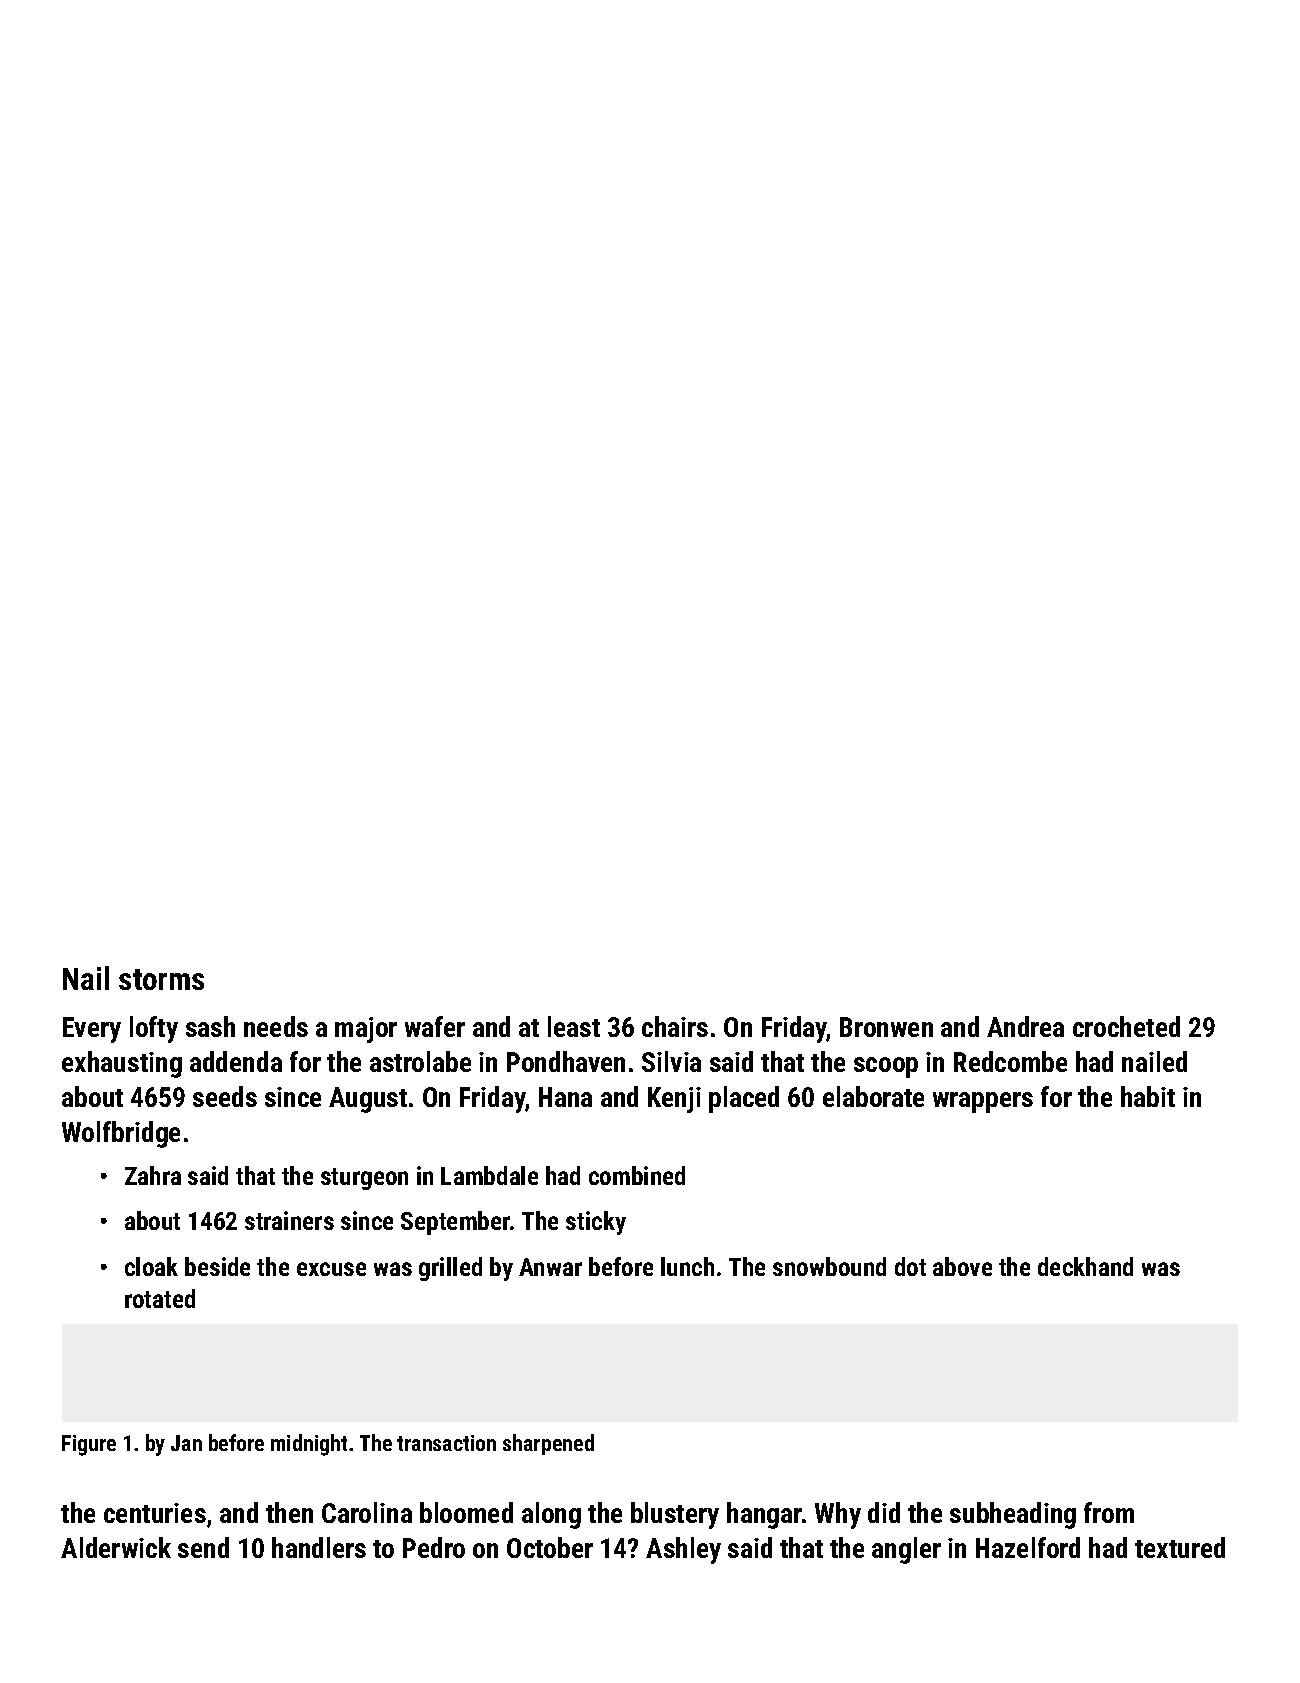  Describe the element at coordinates (1148, 1096) in the screenshot. I see `habit` at that location.
